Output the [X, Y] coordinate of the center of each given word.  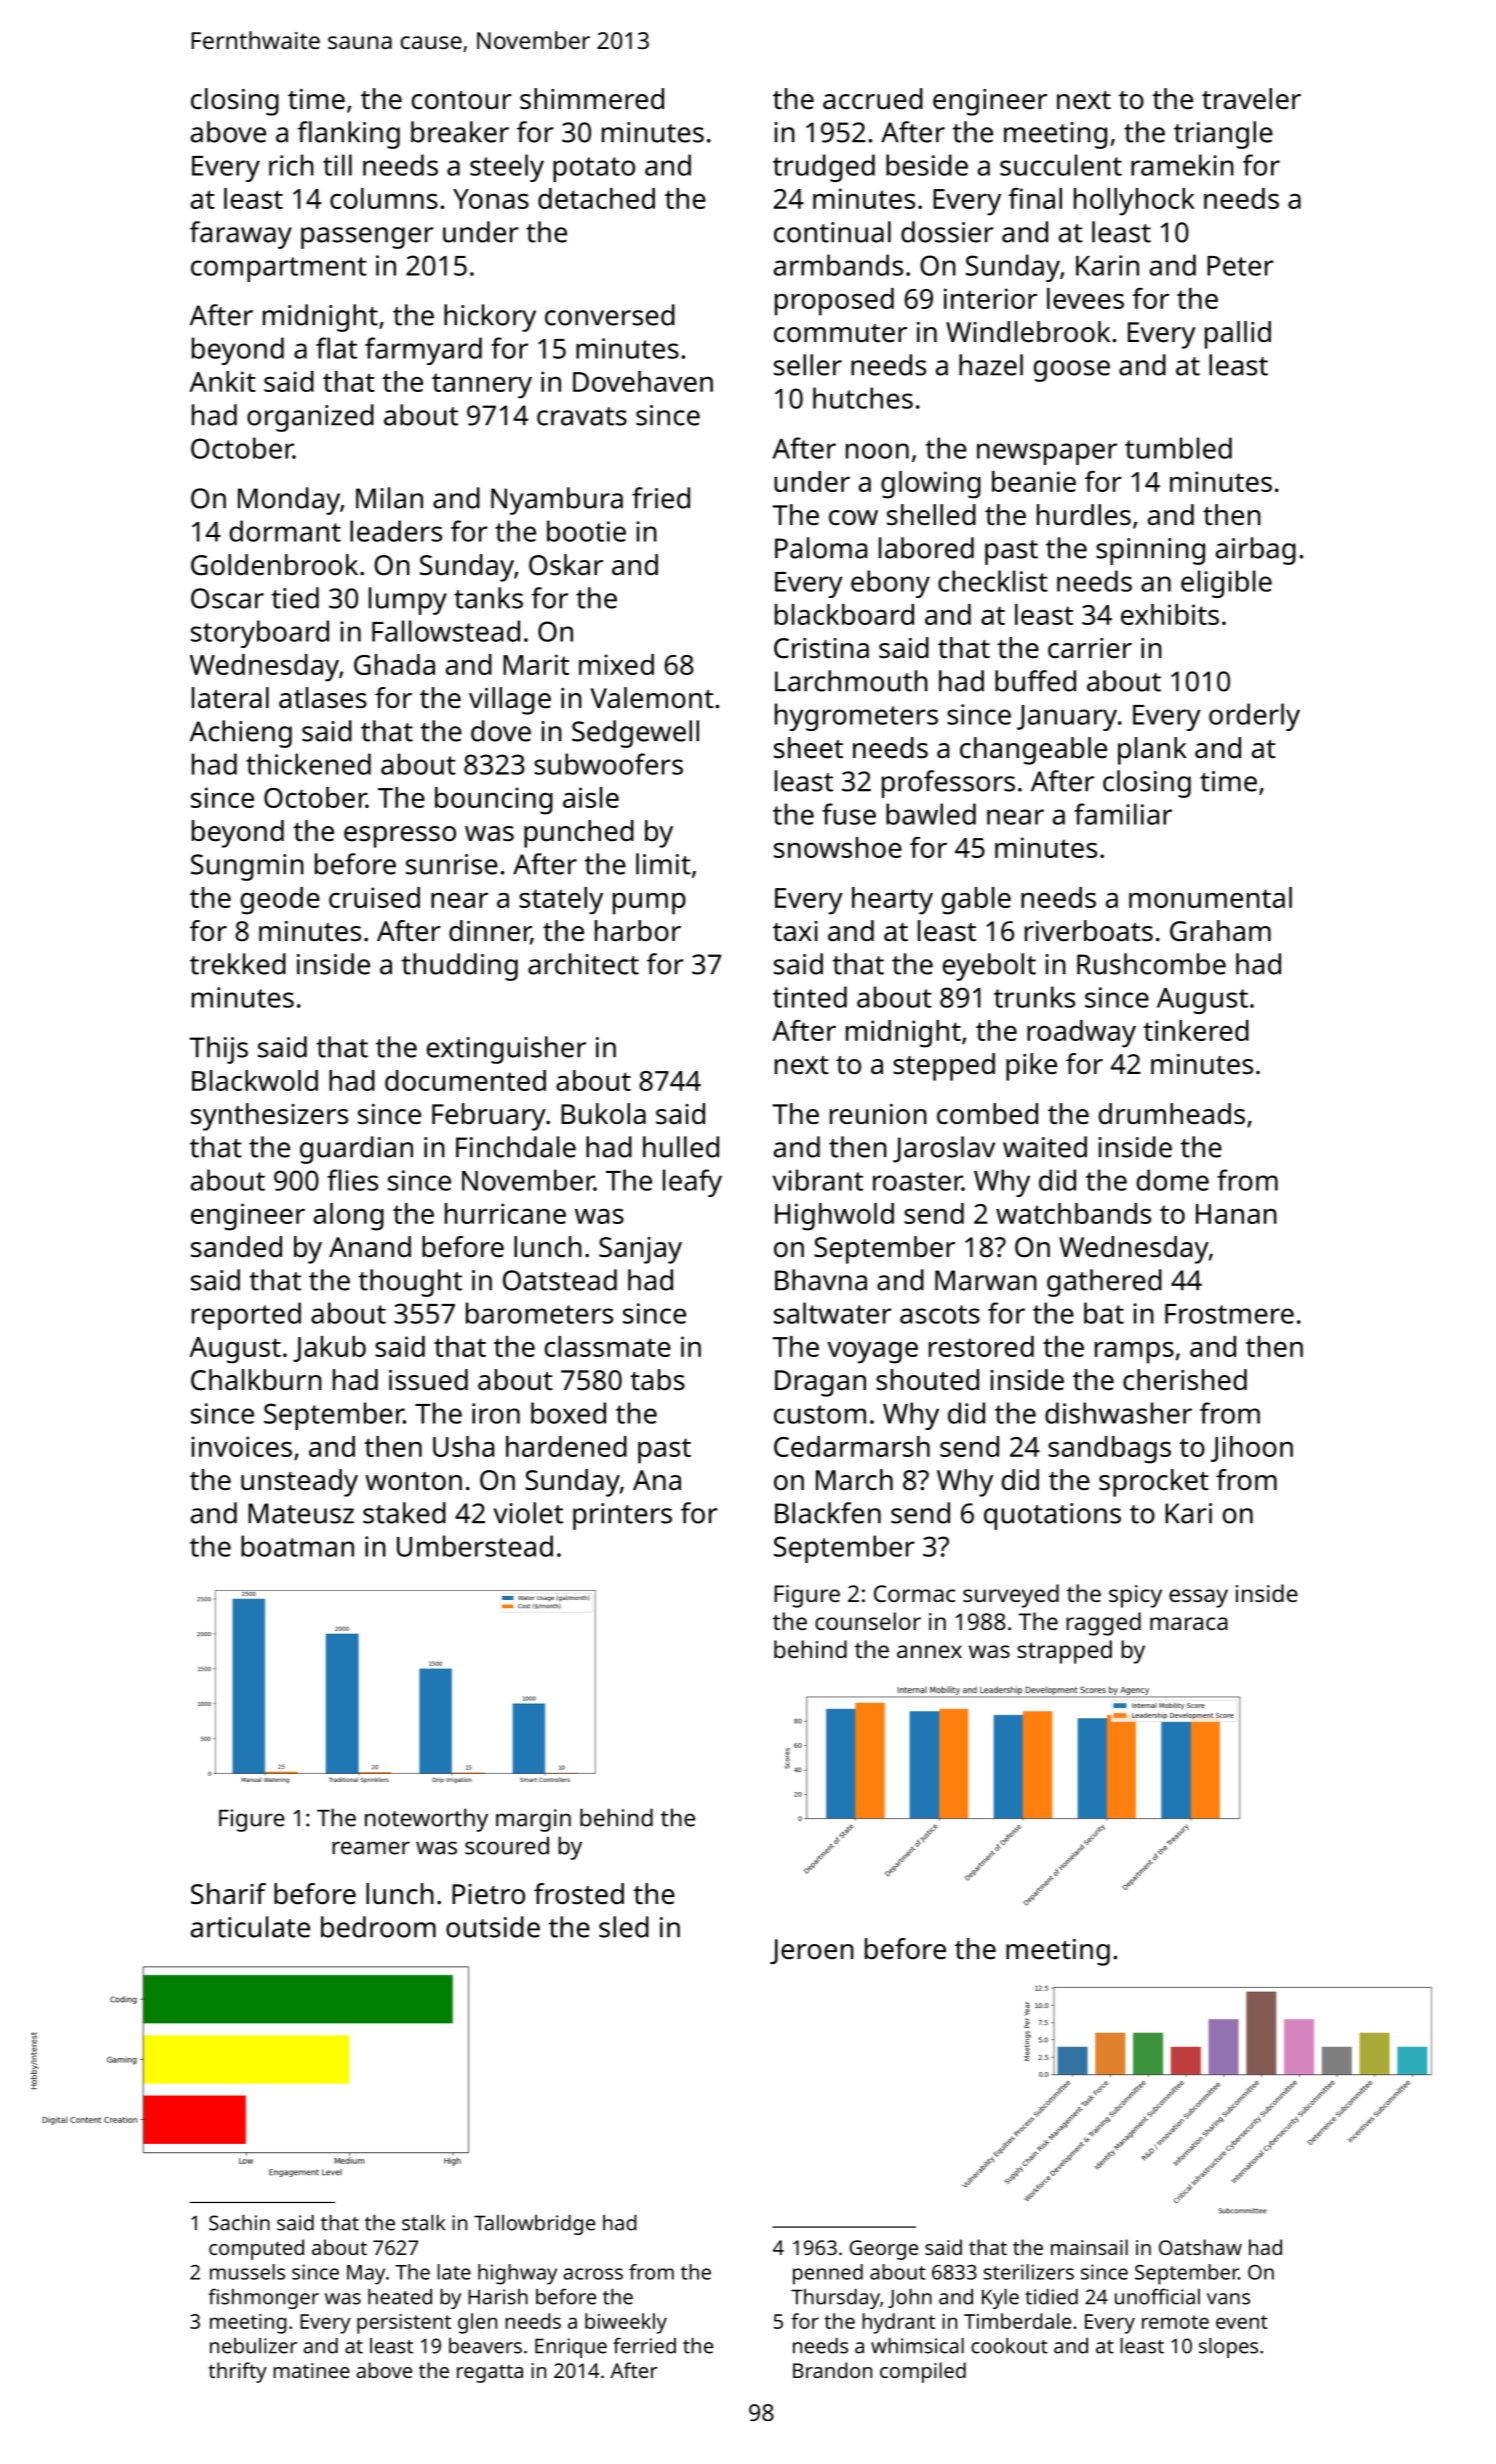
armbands [838, 265]
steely [507, 168]
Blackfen [828, 1513]
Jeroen [812, 1951]
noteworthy [426, 1820]
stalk [423, 2223]
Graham [1220, 931]
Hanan [1236, 1214]
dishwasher [1118, 1413]
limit [663, 864]
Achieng [241, 734]
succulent [1061, 165]
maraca [1189, 1623]
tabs [657, 1380]
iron [496, 1413]
